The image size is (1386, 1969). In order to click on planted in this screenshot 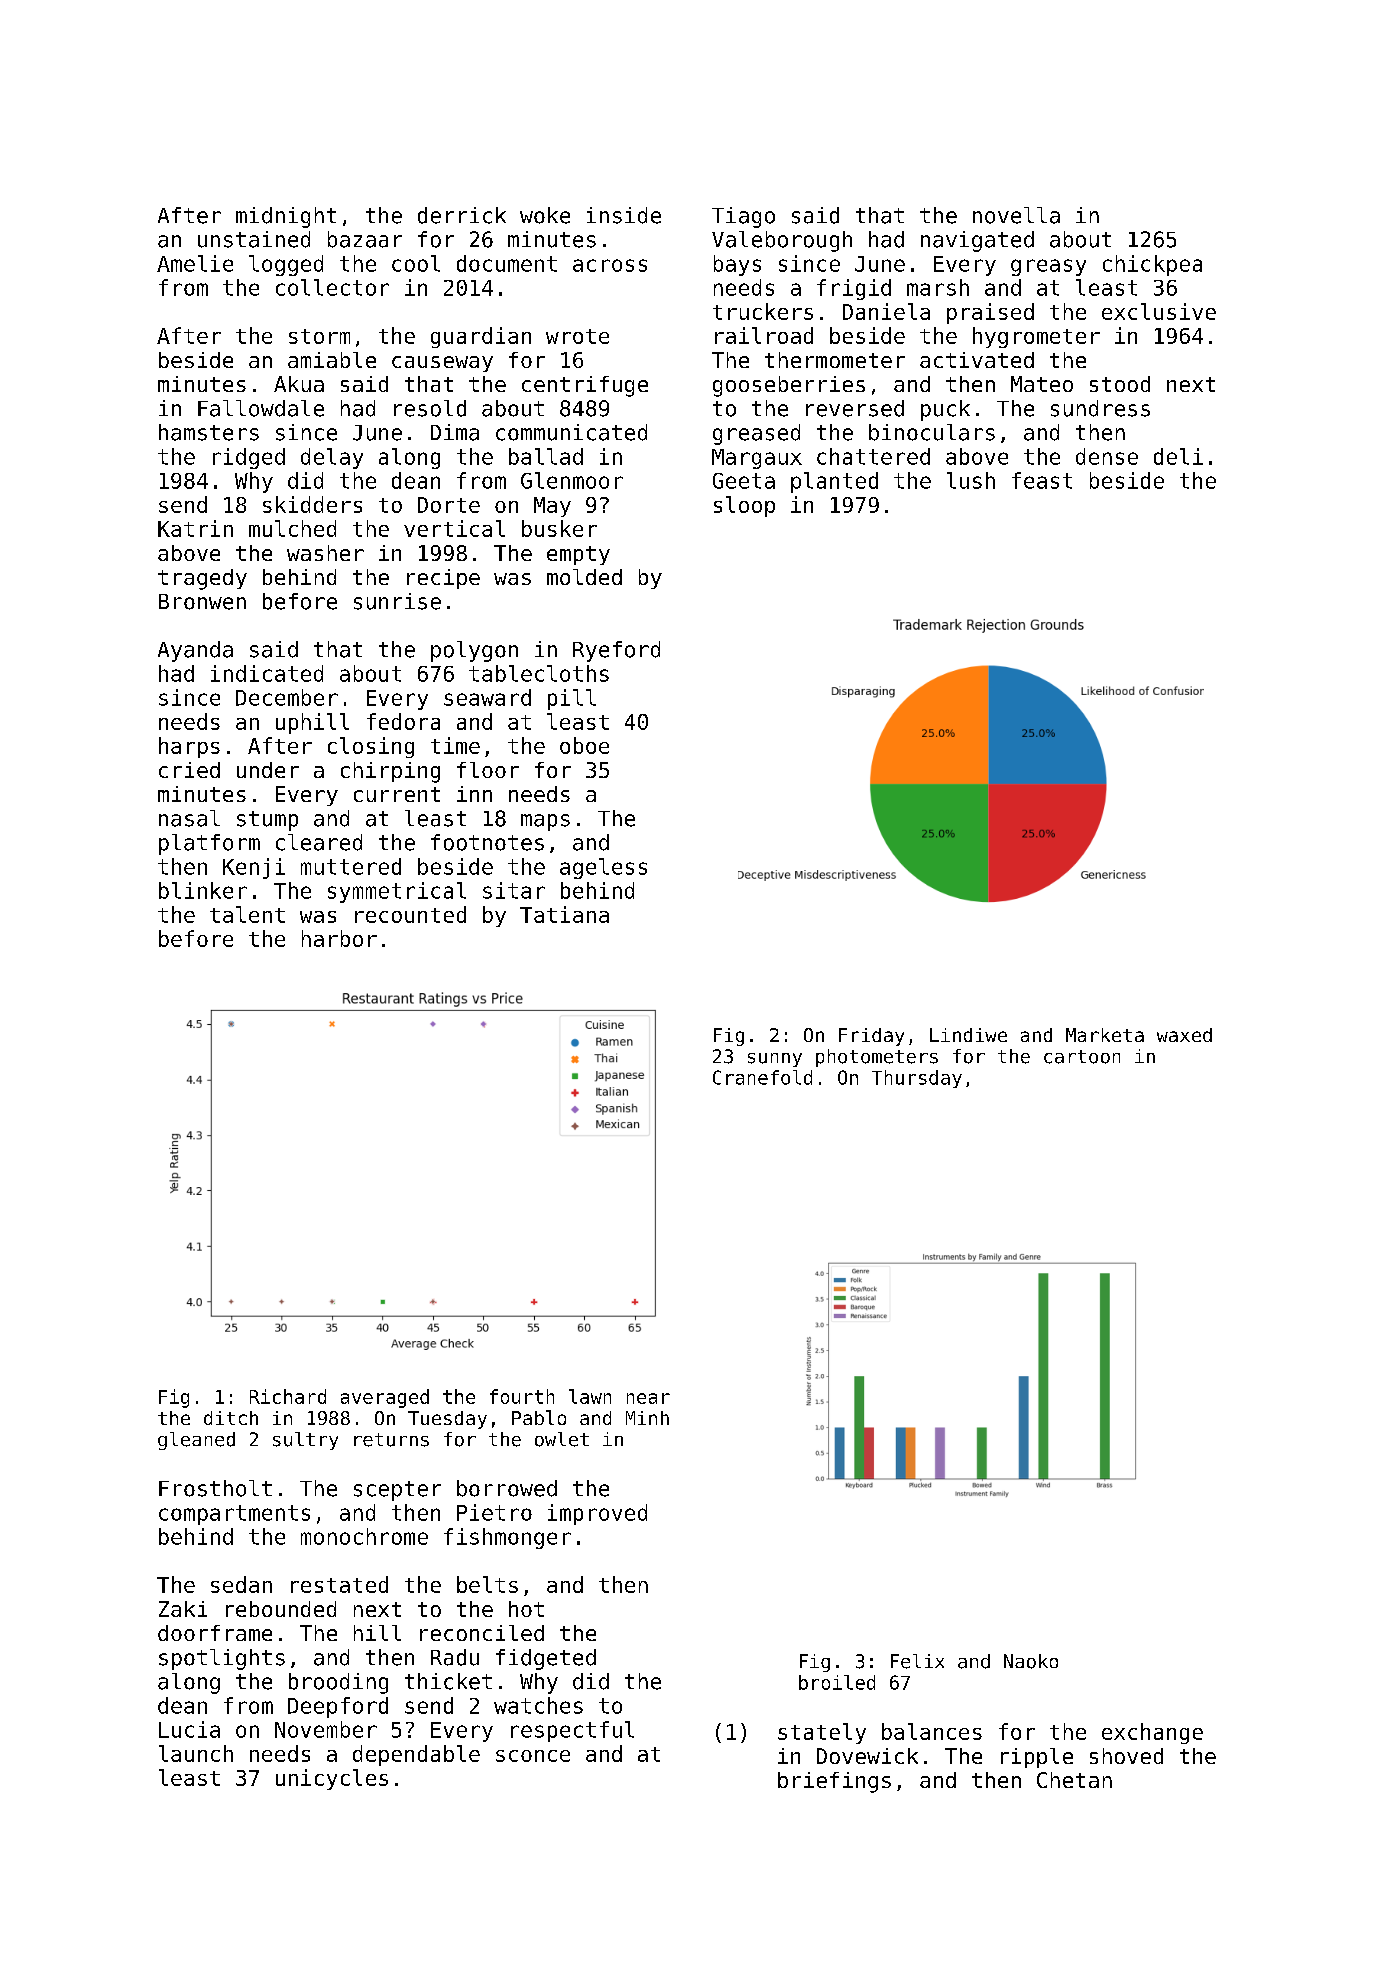, I will do `click(834, 482)`.
